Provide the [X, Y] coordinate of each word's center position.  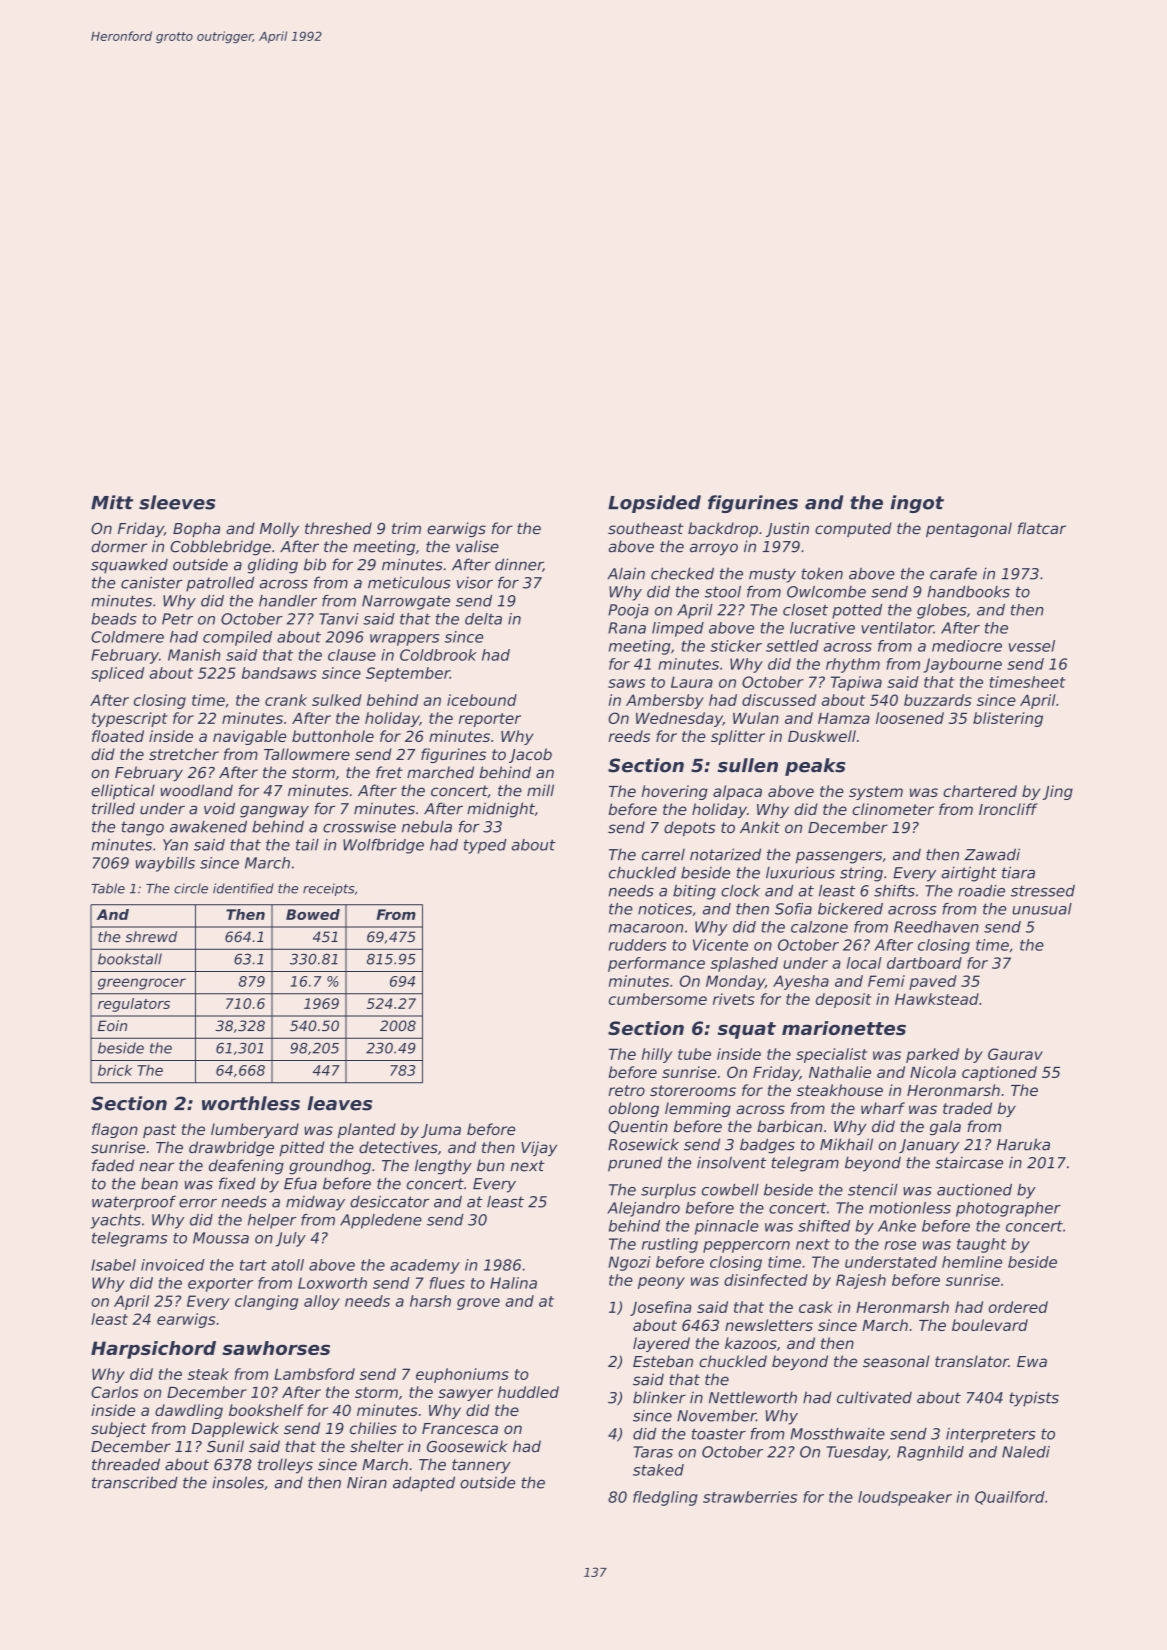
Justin [787, 529]
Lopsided [654, 504]
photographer [1008, 1209]
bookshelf [266, 1410]
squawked [129, 566]
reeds [629, 736]
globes [942, 611]
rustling [670, 1245]
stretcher [184, 754]
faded [113, 1165]
